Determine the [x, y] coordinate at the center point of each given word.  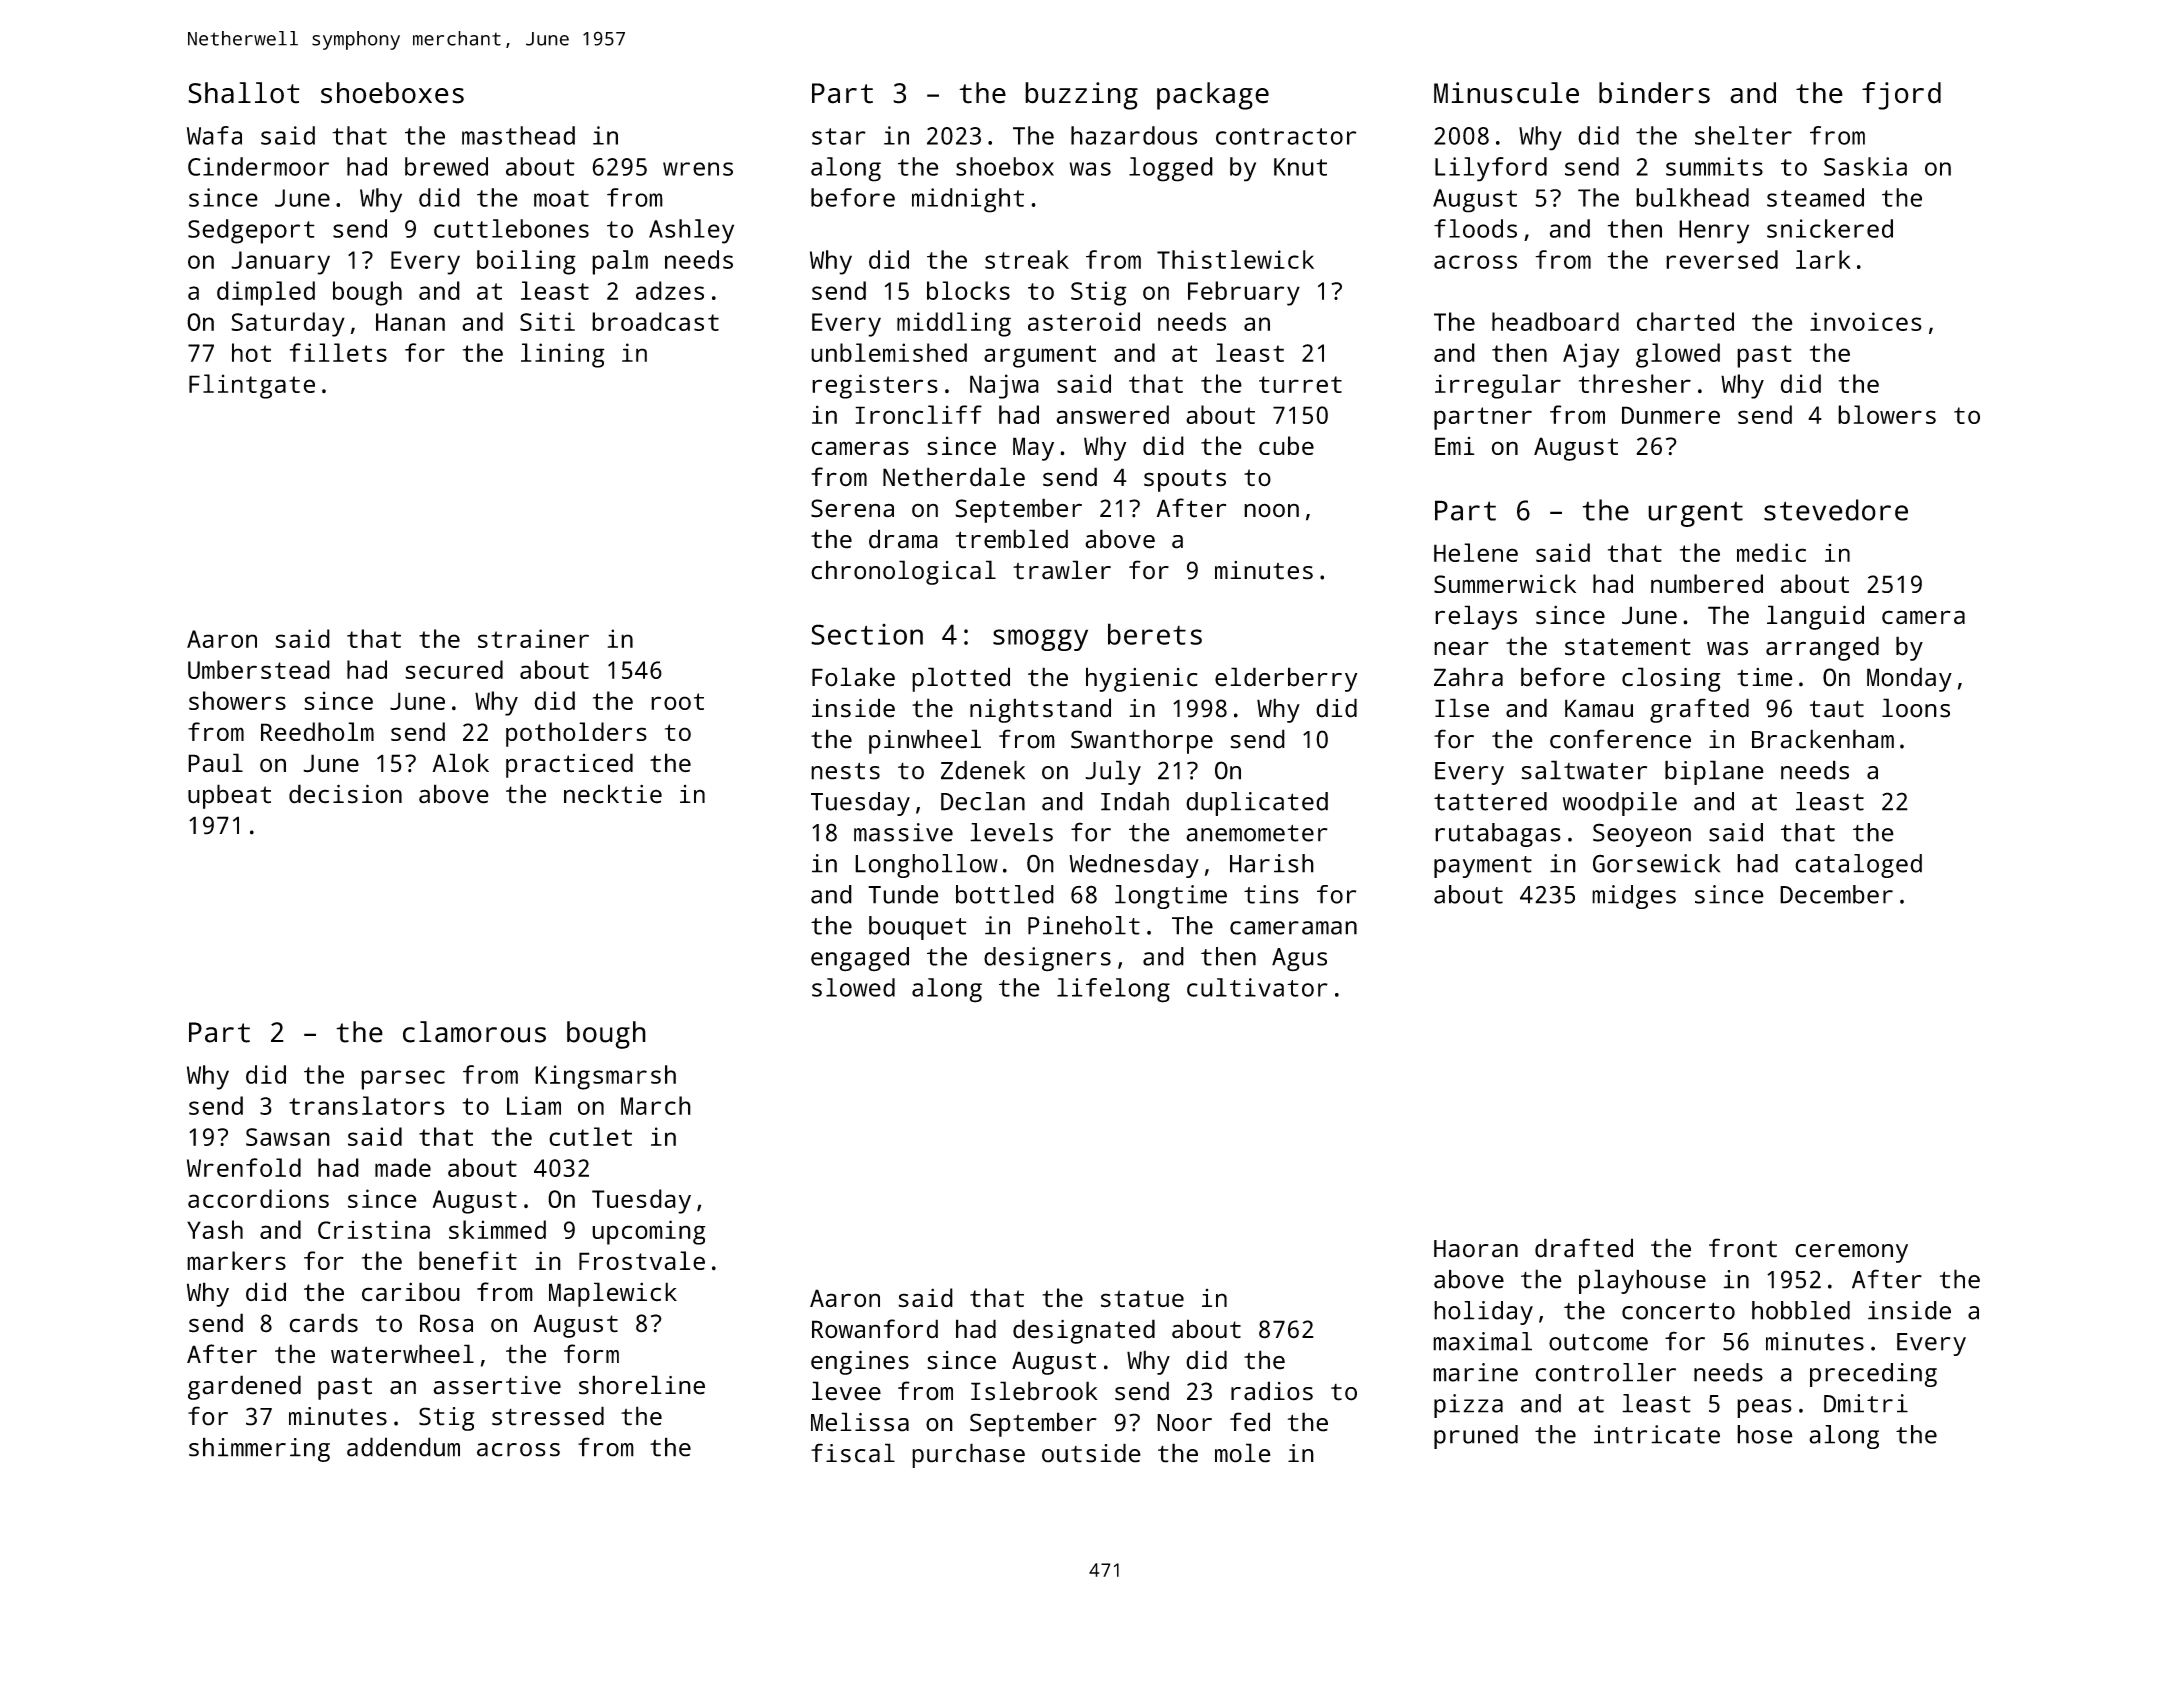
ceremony [1851, 1253]
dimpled [266, 293]
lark [1823, 259]
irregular [1498, 386]
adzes [670, 290]
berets [1155, 634]
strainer [533, 638]
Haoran [1476, 1249]
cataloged [1858, 866]
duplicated [1257, 804]
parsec [403, 1080]
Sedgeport [251, 231]
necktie [613, 794]
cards [323, 1323]
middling [954, 324]
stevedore [1836, 510]
